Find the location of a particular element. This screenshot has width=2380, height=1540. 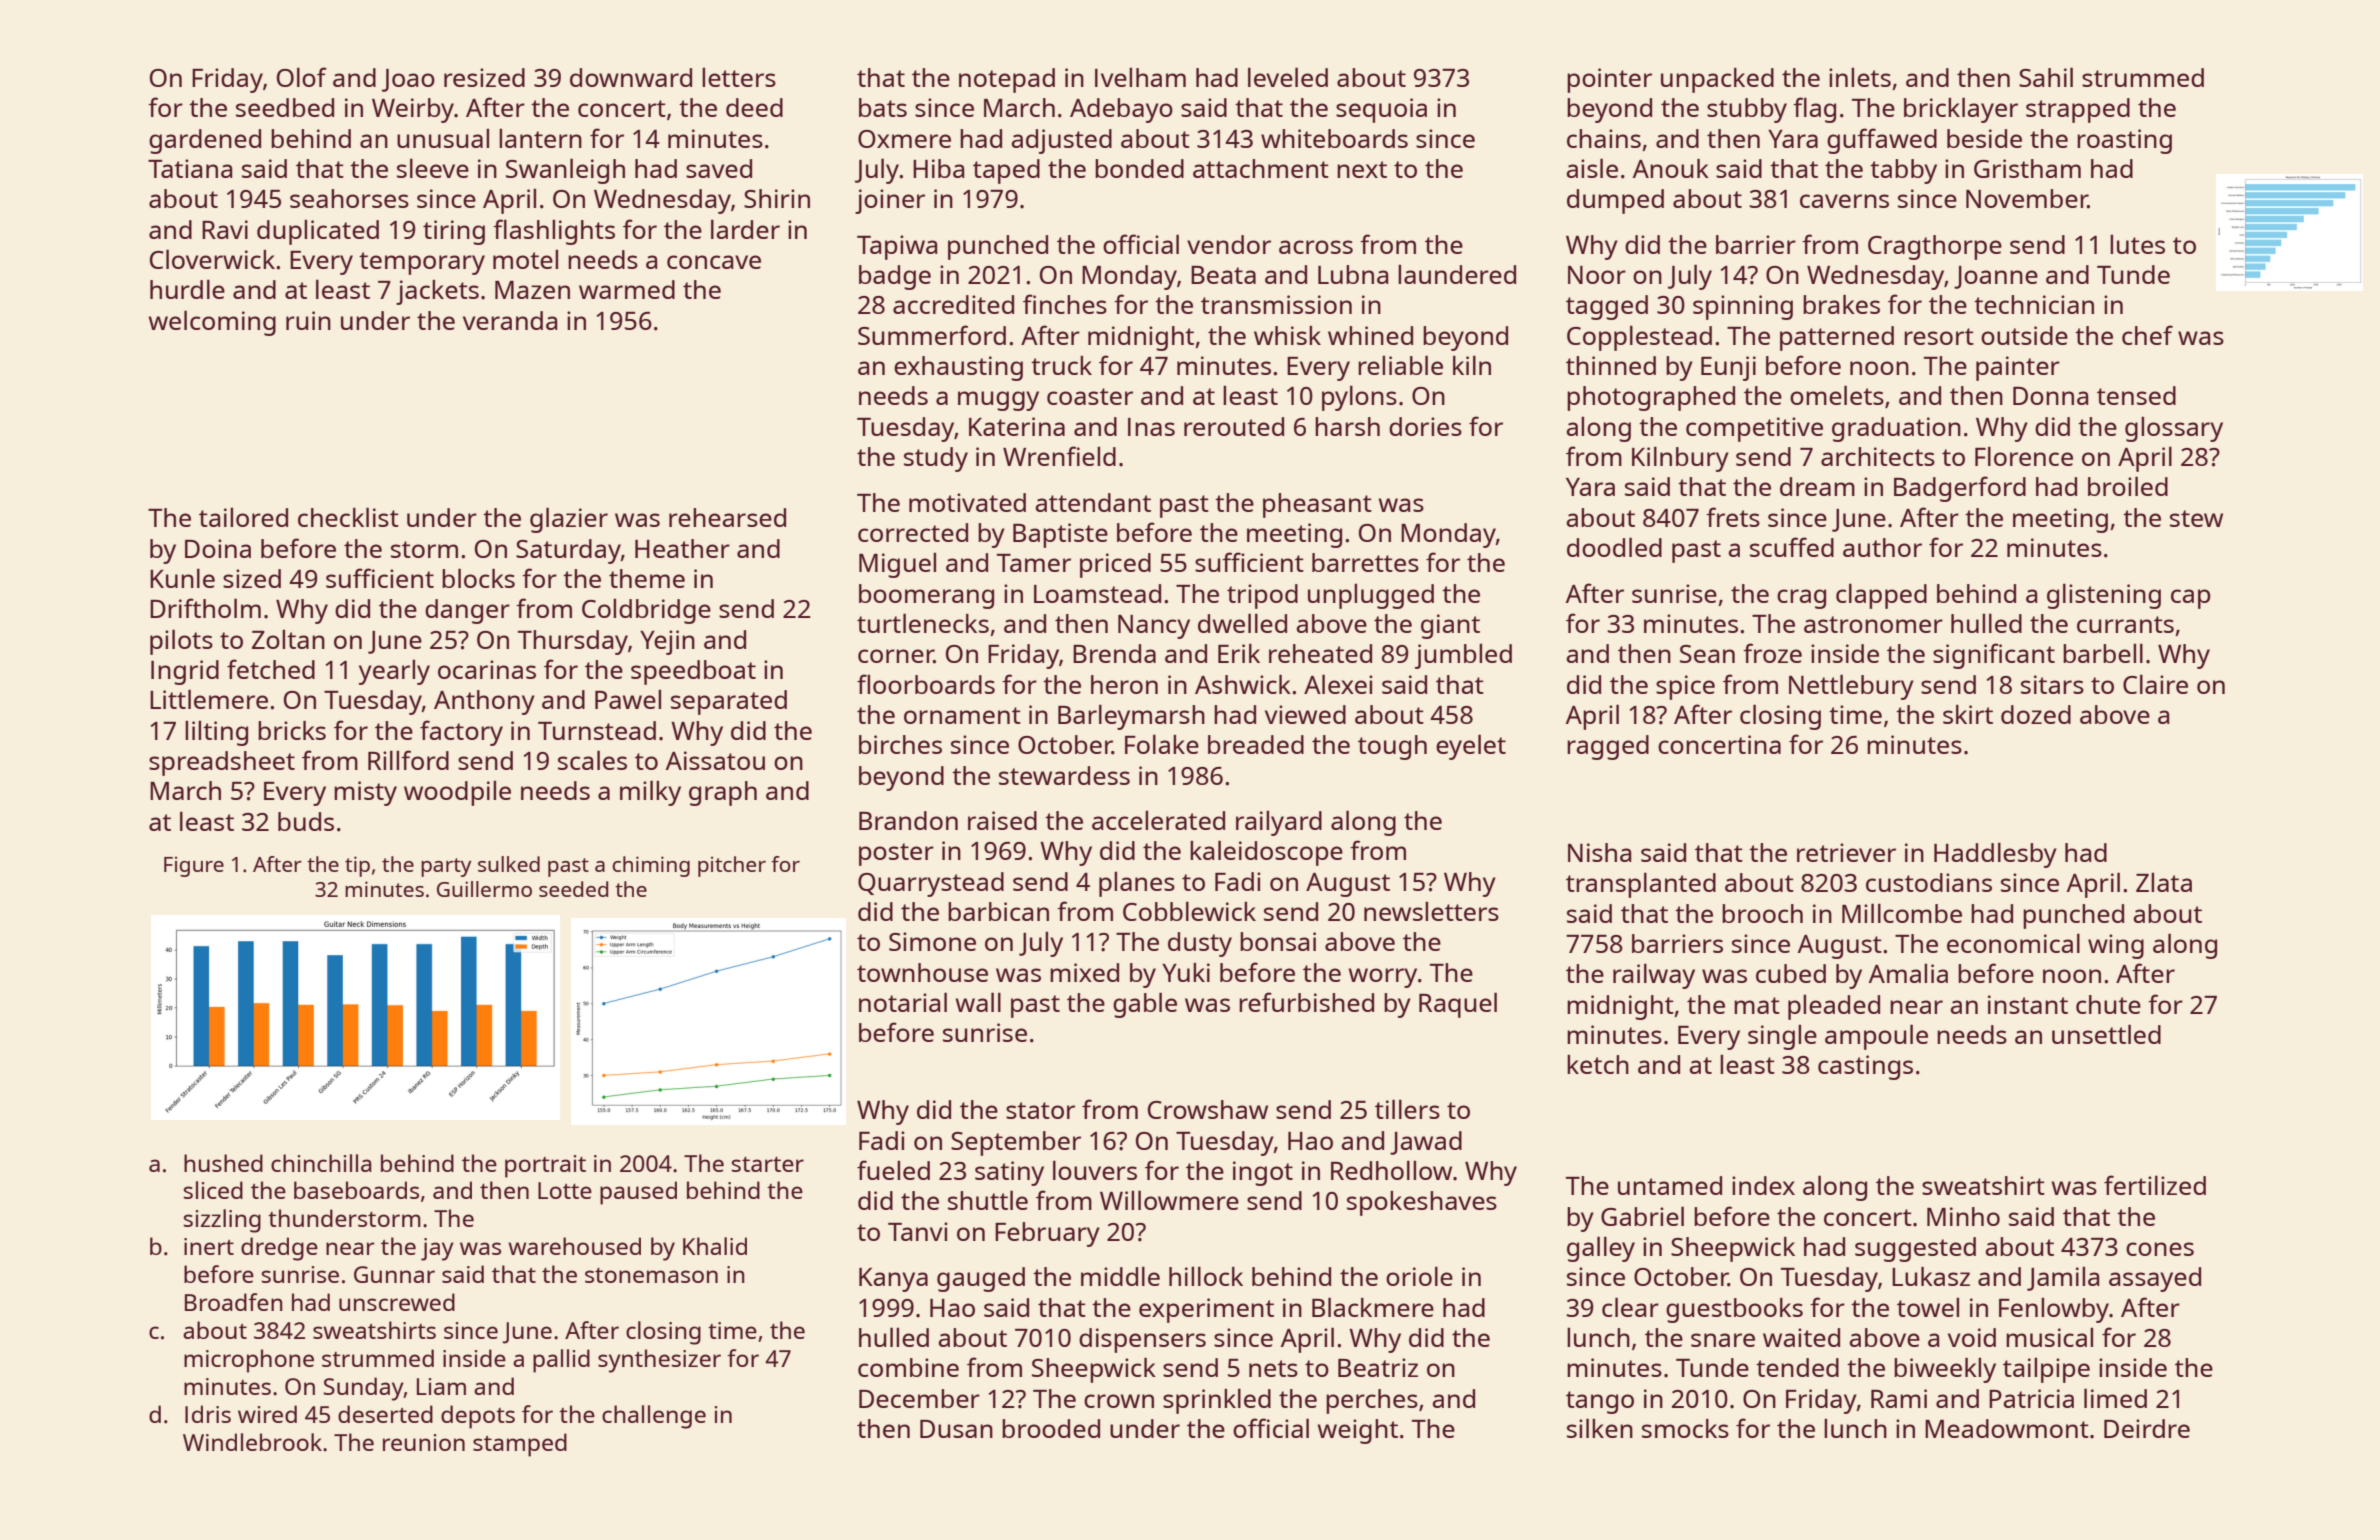

tailored is located at coordinates (243, 517).
